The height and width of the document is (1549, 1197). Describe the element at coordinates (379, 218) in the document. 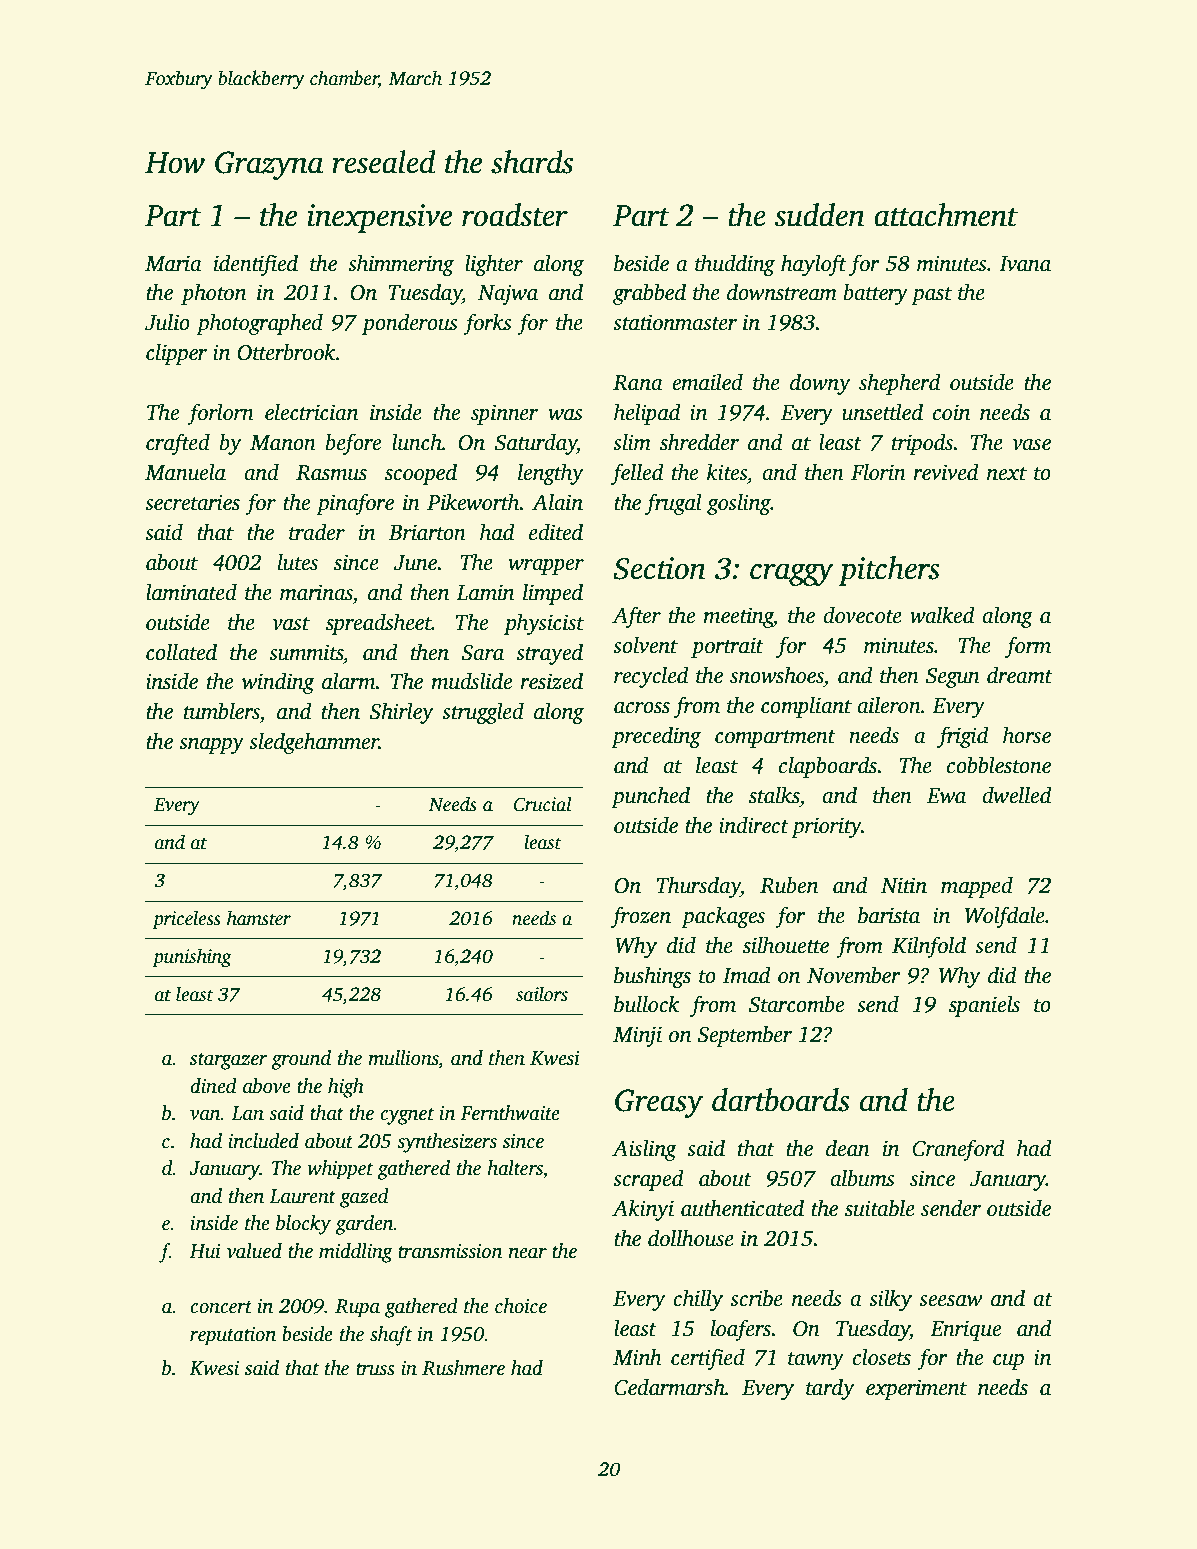

I see `inexpensive` at that location.
